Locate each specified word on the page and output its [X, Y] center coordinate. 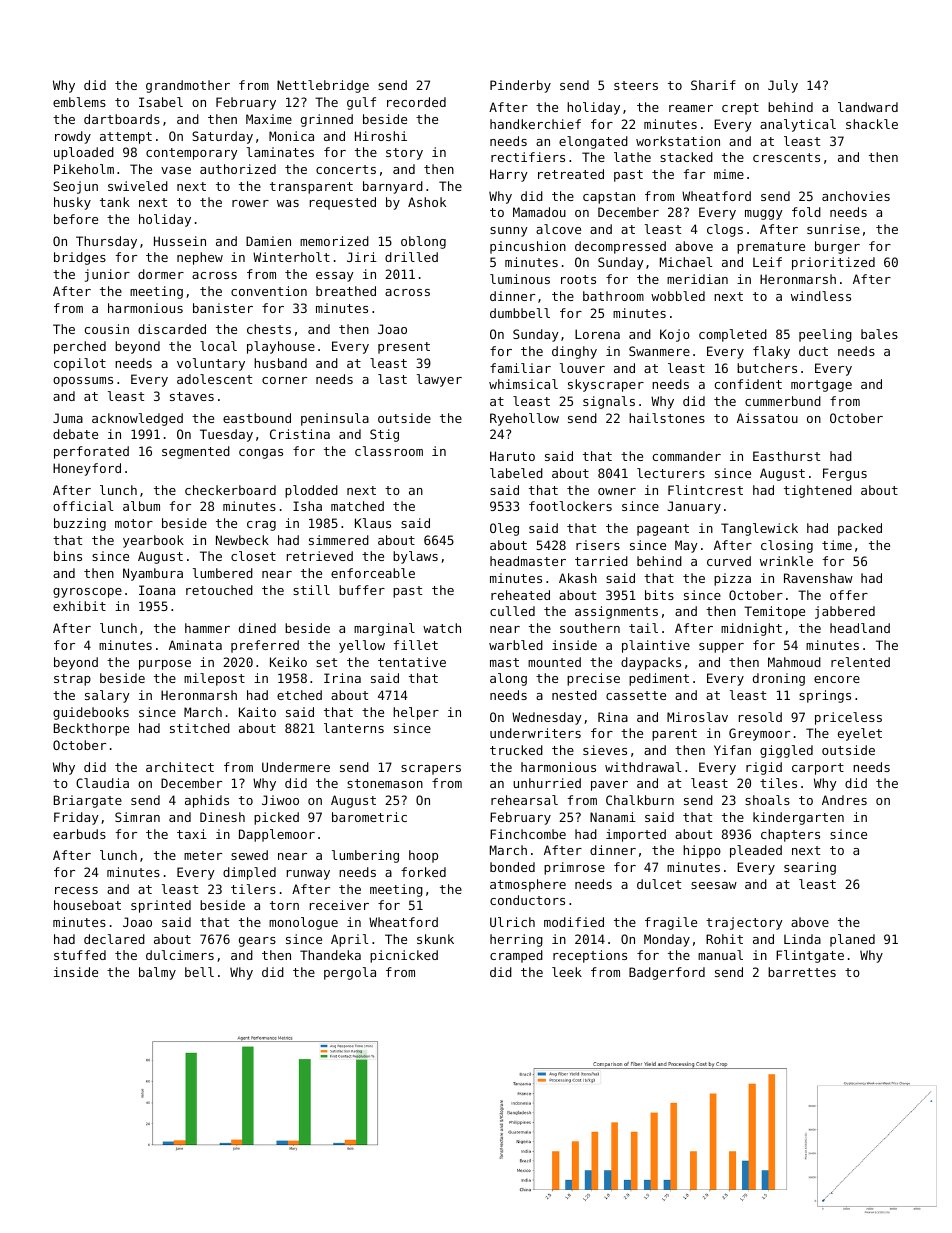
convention [269, 291]
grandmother [188, 86]
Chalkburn [640, 800]
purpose [165, 665]
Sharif [713, 85]
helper [416, 713]
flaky [771, 352]
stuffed [80, 955]
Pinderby [520, 86]
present [404, 348]
